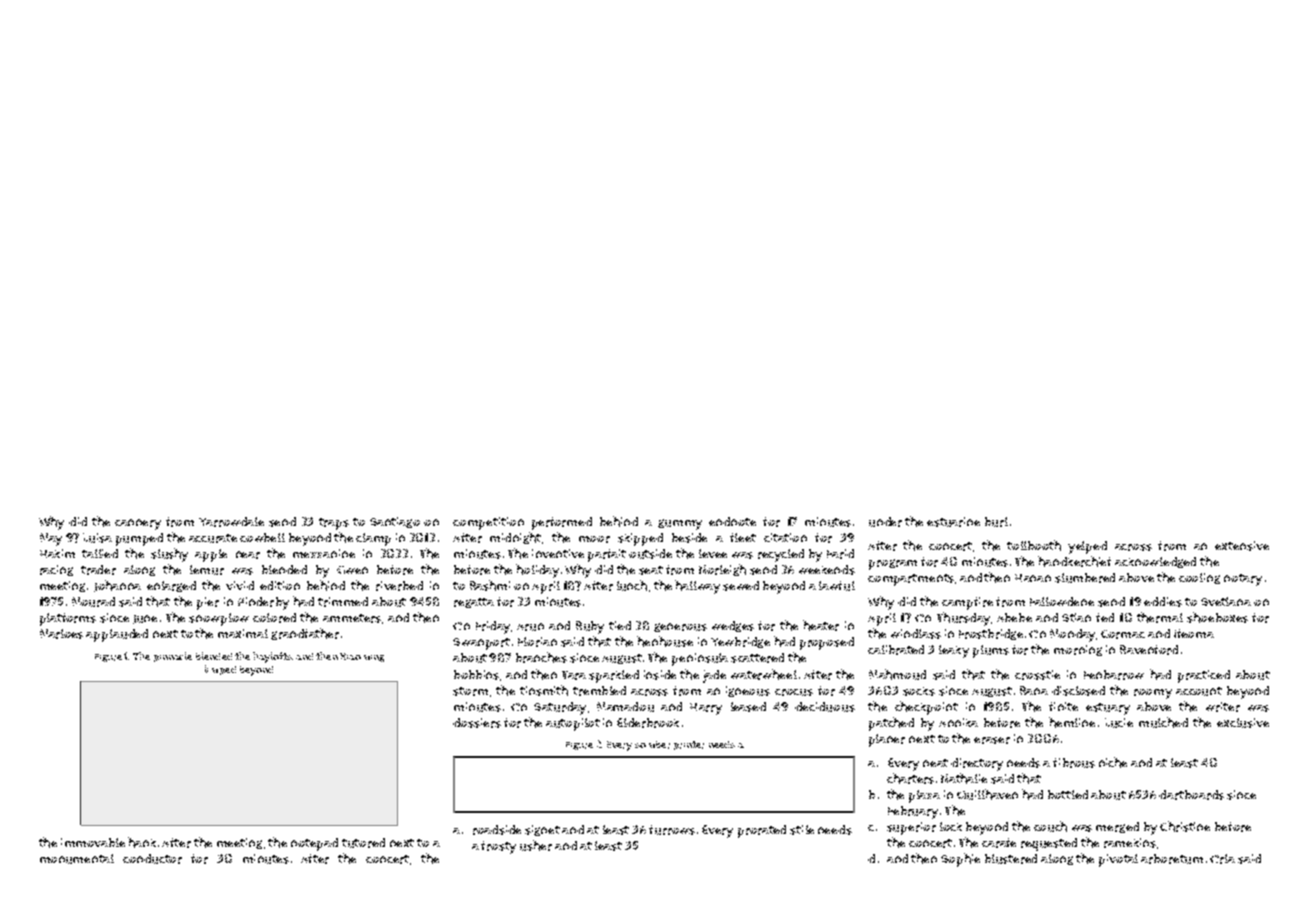 The height and width of the document is (924, 1308). What do you see at coordinates (1155, 562) in the document?
I see `acknowledged` at bounding box center [1155, 562].
